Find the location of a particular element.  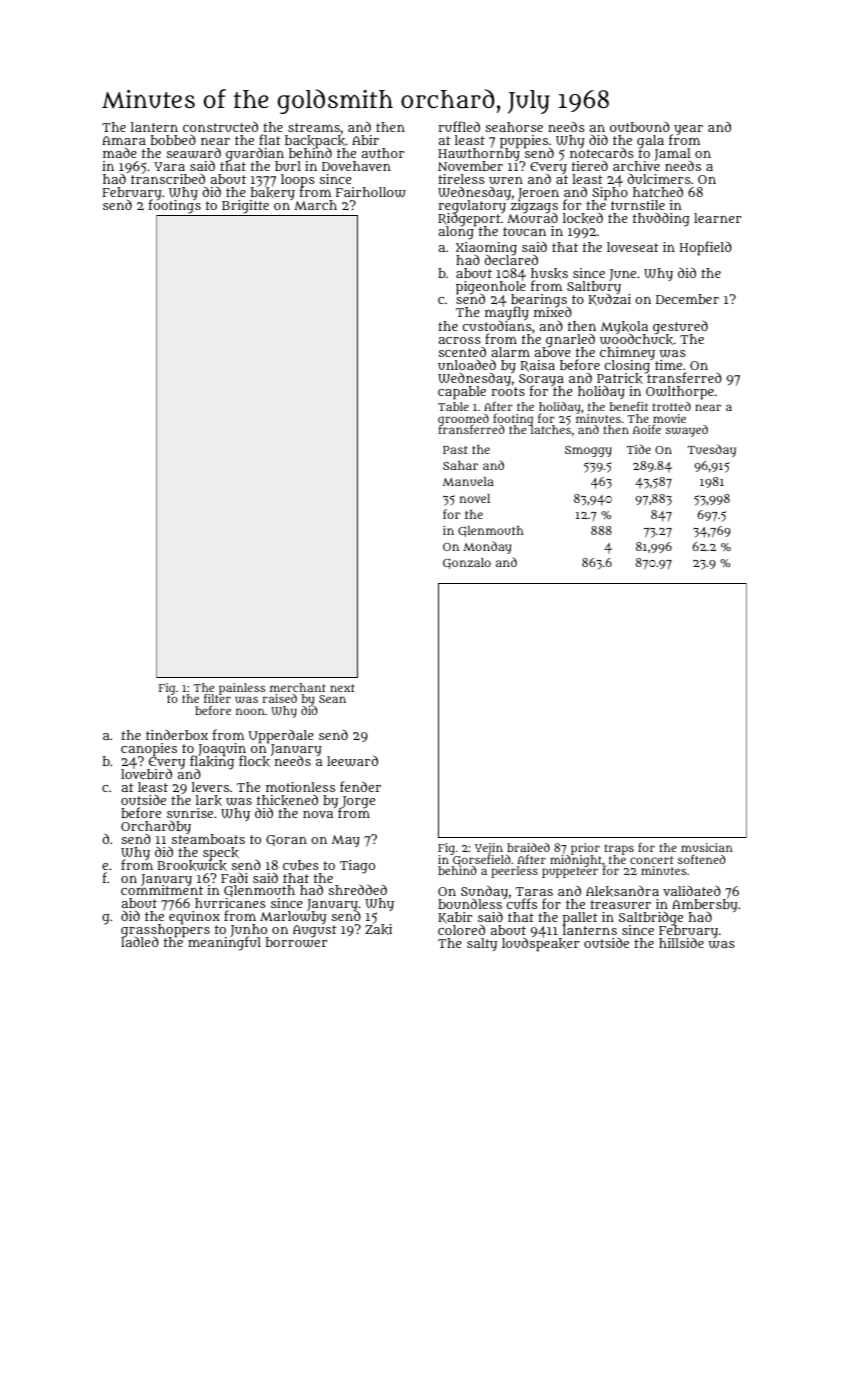

swayed is located at coordinates (687, 431).
